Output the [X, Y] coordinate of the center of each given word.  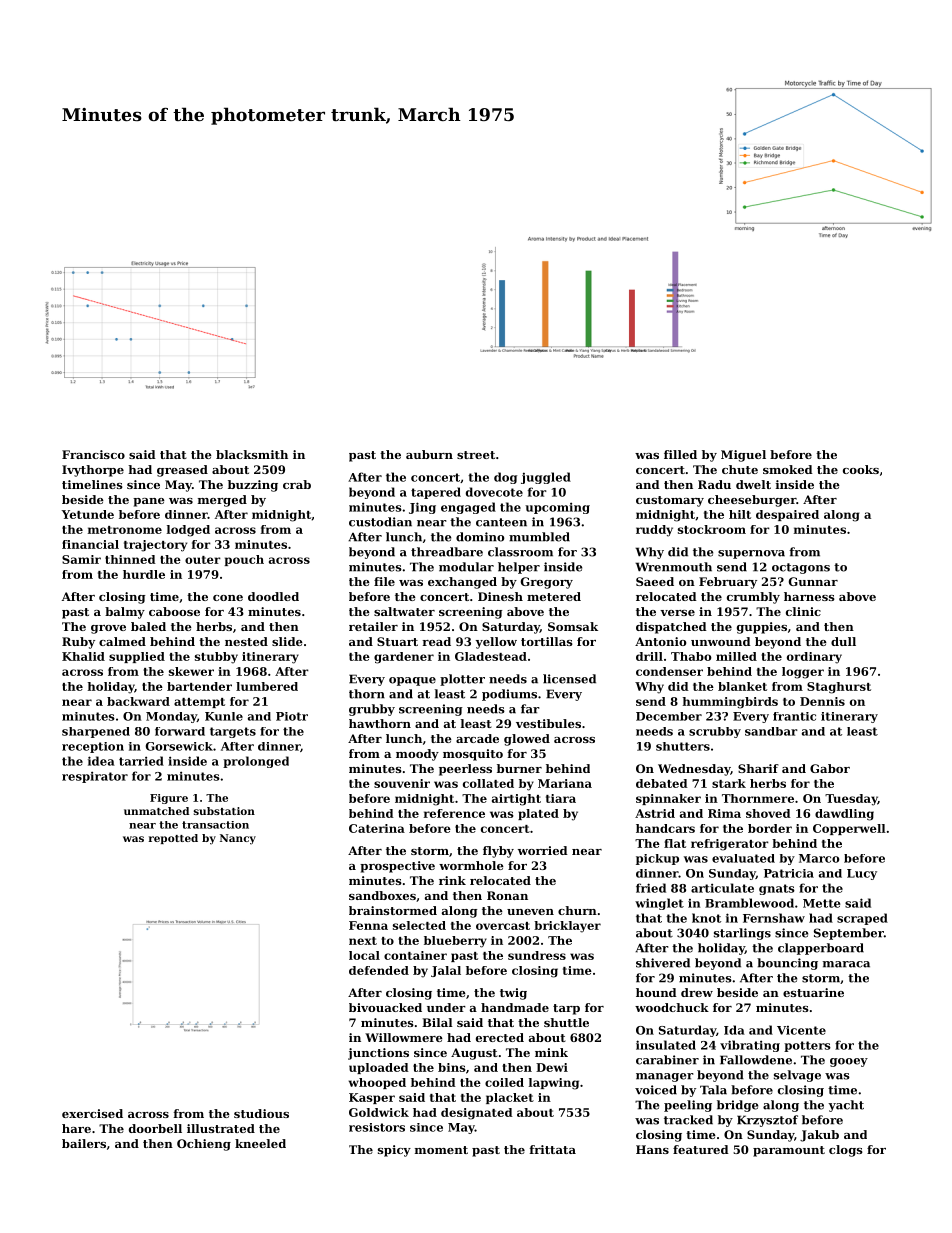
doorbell [155, 1128]
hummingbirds [730, 703]
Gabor [830, 768]
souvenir [402, 783]
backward [138, 701]
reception [93, 747]
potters [807, 1046]
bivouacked [385, 1007]
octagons [801, 568]
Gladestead [491, 656]
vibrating [750, 1046]
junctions [378, 1054]
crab [297, 484]
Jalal [446, 971]
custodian [380, 522]
